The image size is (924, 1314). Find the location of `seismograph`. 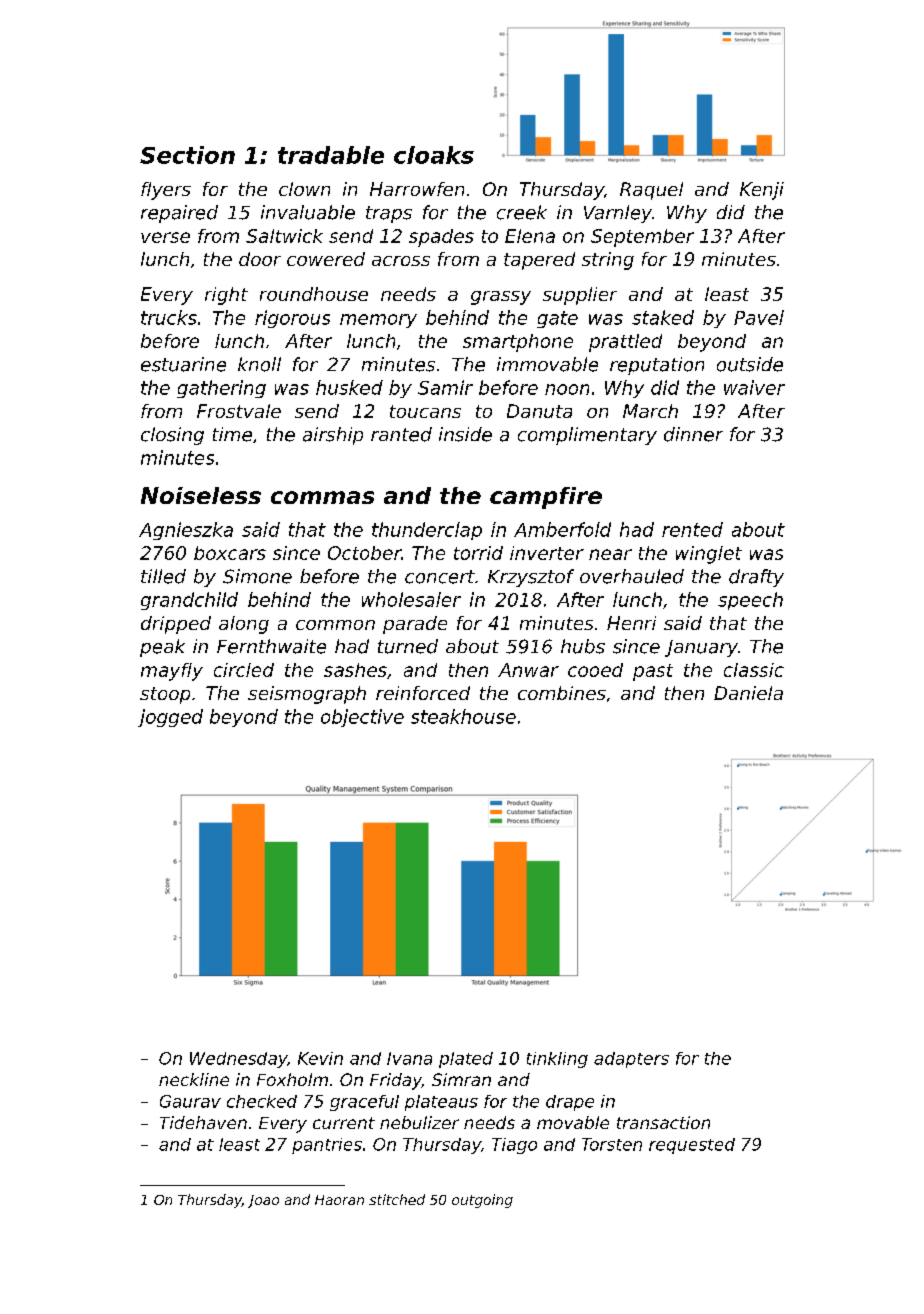

seismograph is located at coordinates (307, 695).
